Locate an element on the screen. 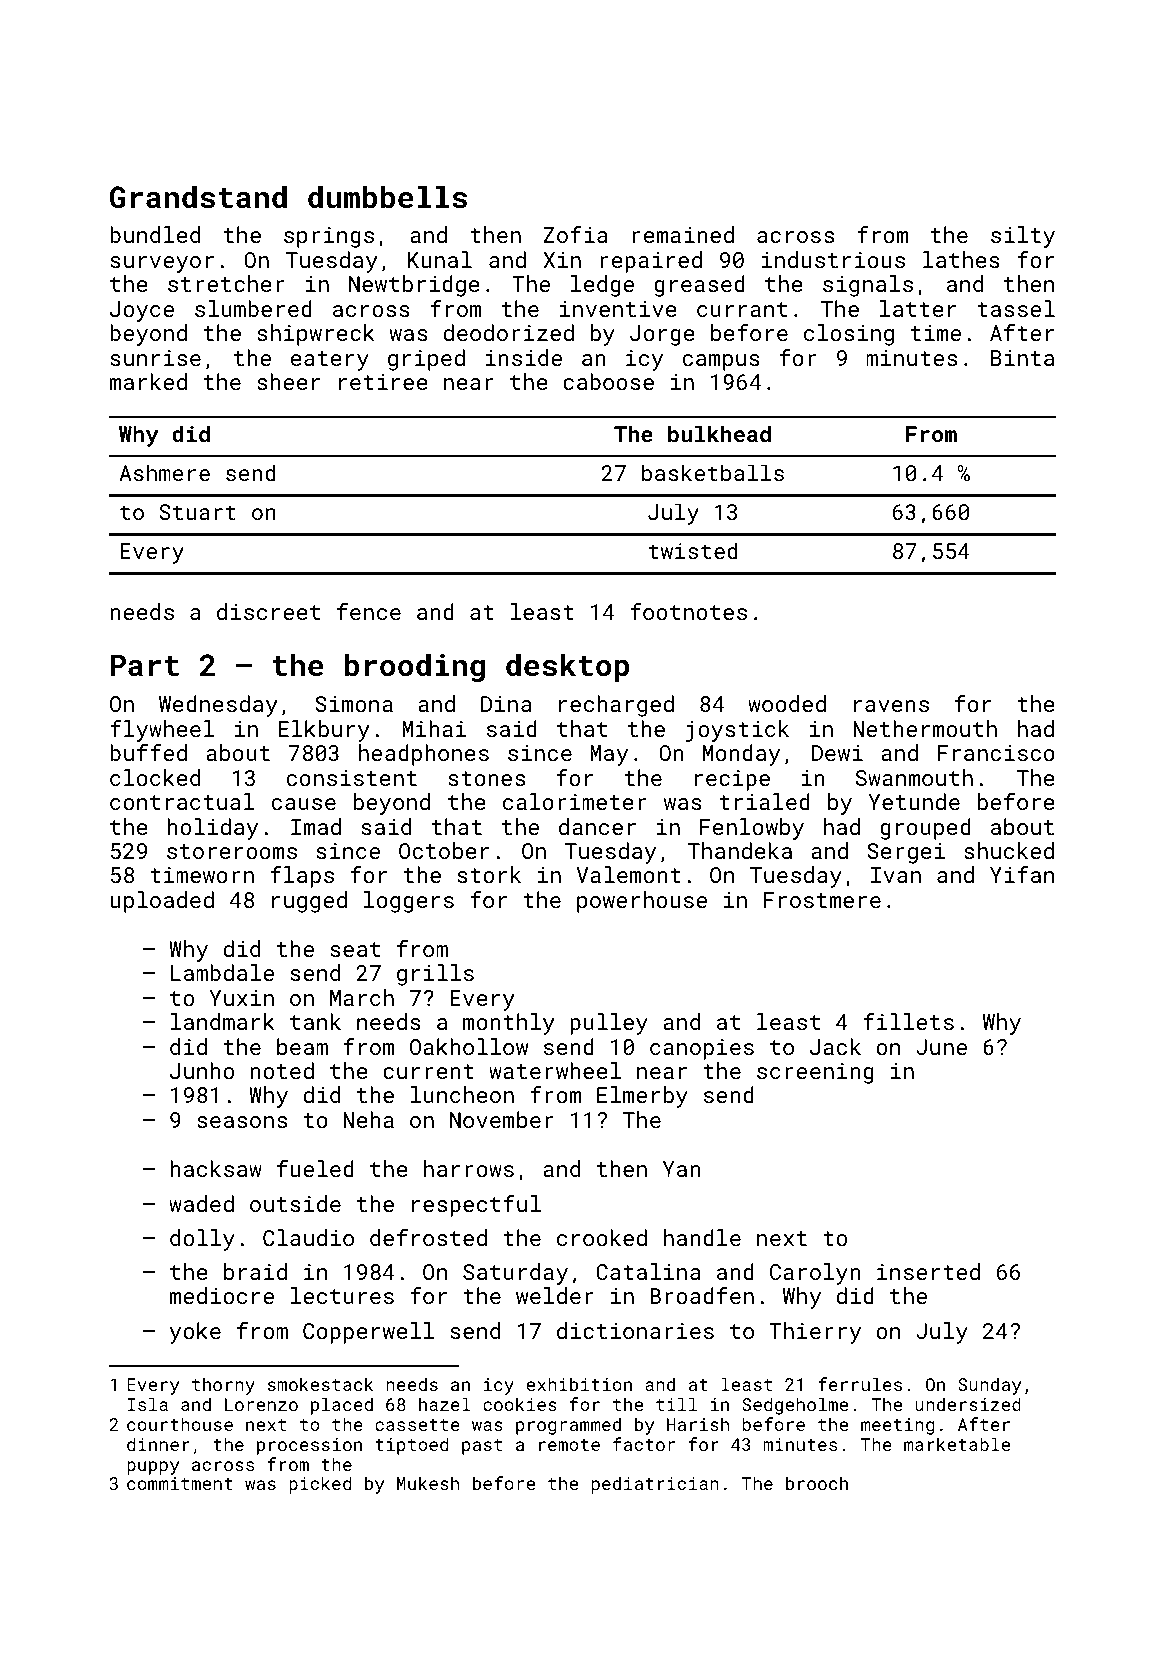 This screenshot has height=1654, width=1165. industrious is located at coordinates (833, 259).
